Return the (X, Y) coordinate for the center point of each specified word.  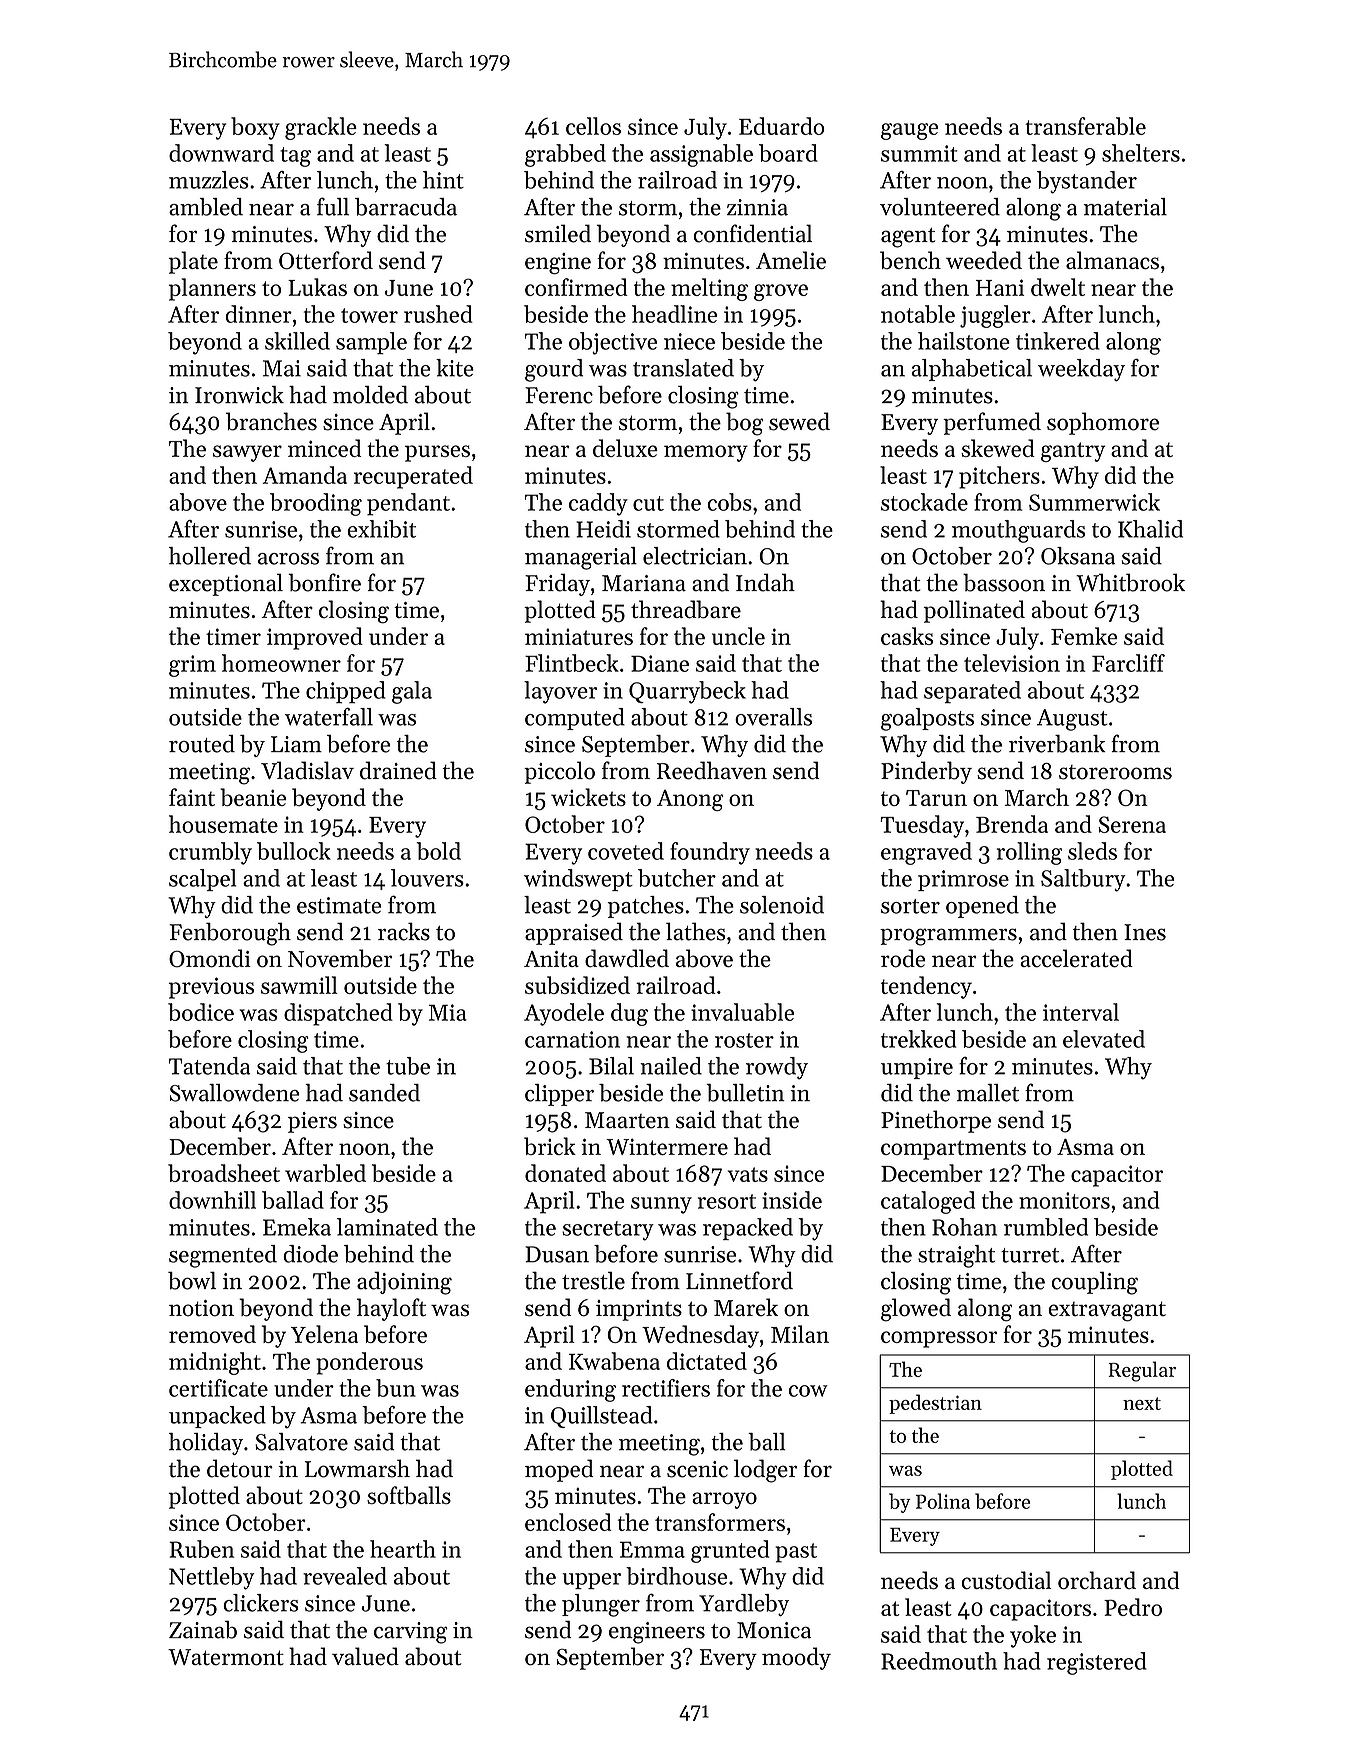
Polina (943, 1501)
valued (365, 1656)
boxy (255, 128)
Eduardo (781, 126)
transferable (1085, 126)
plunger (601, 1605)
